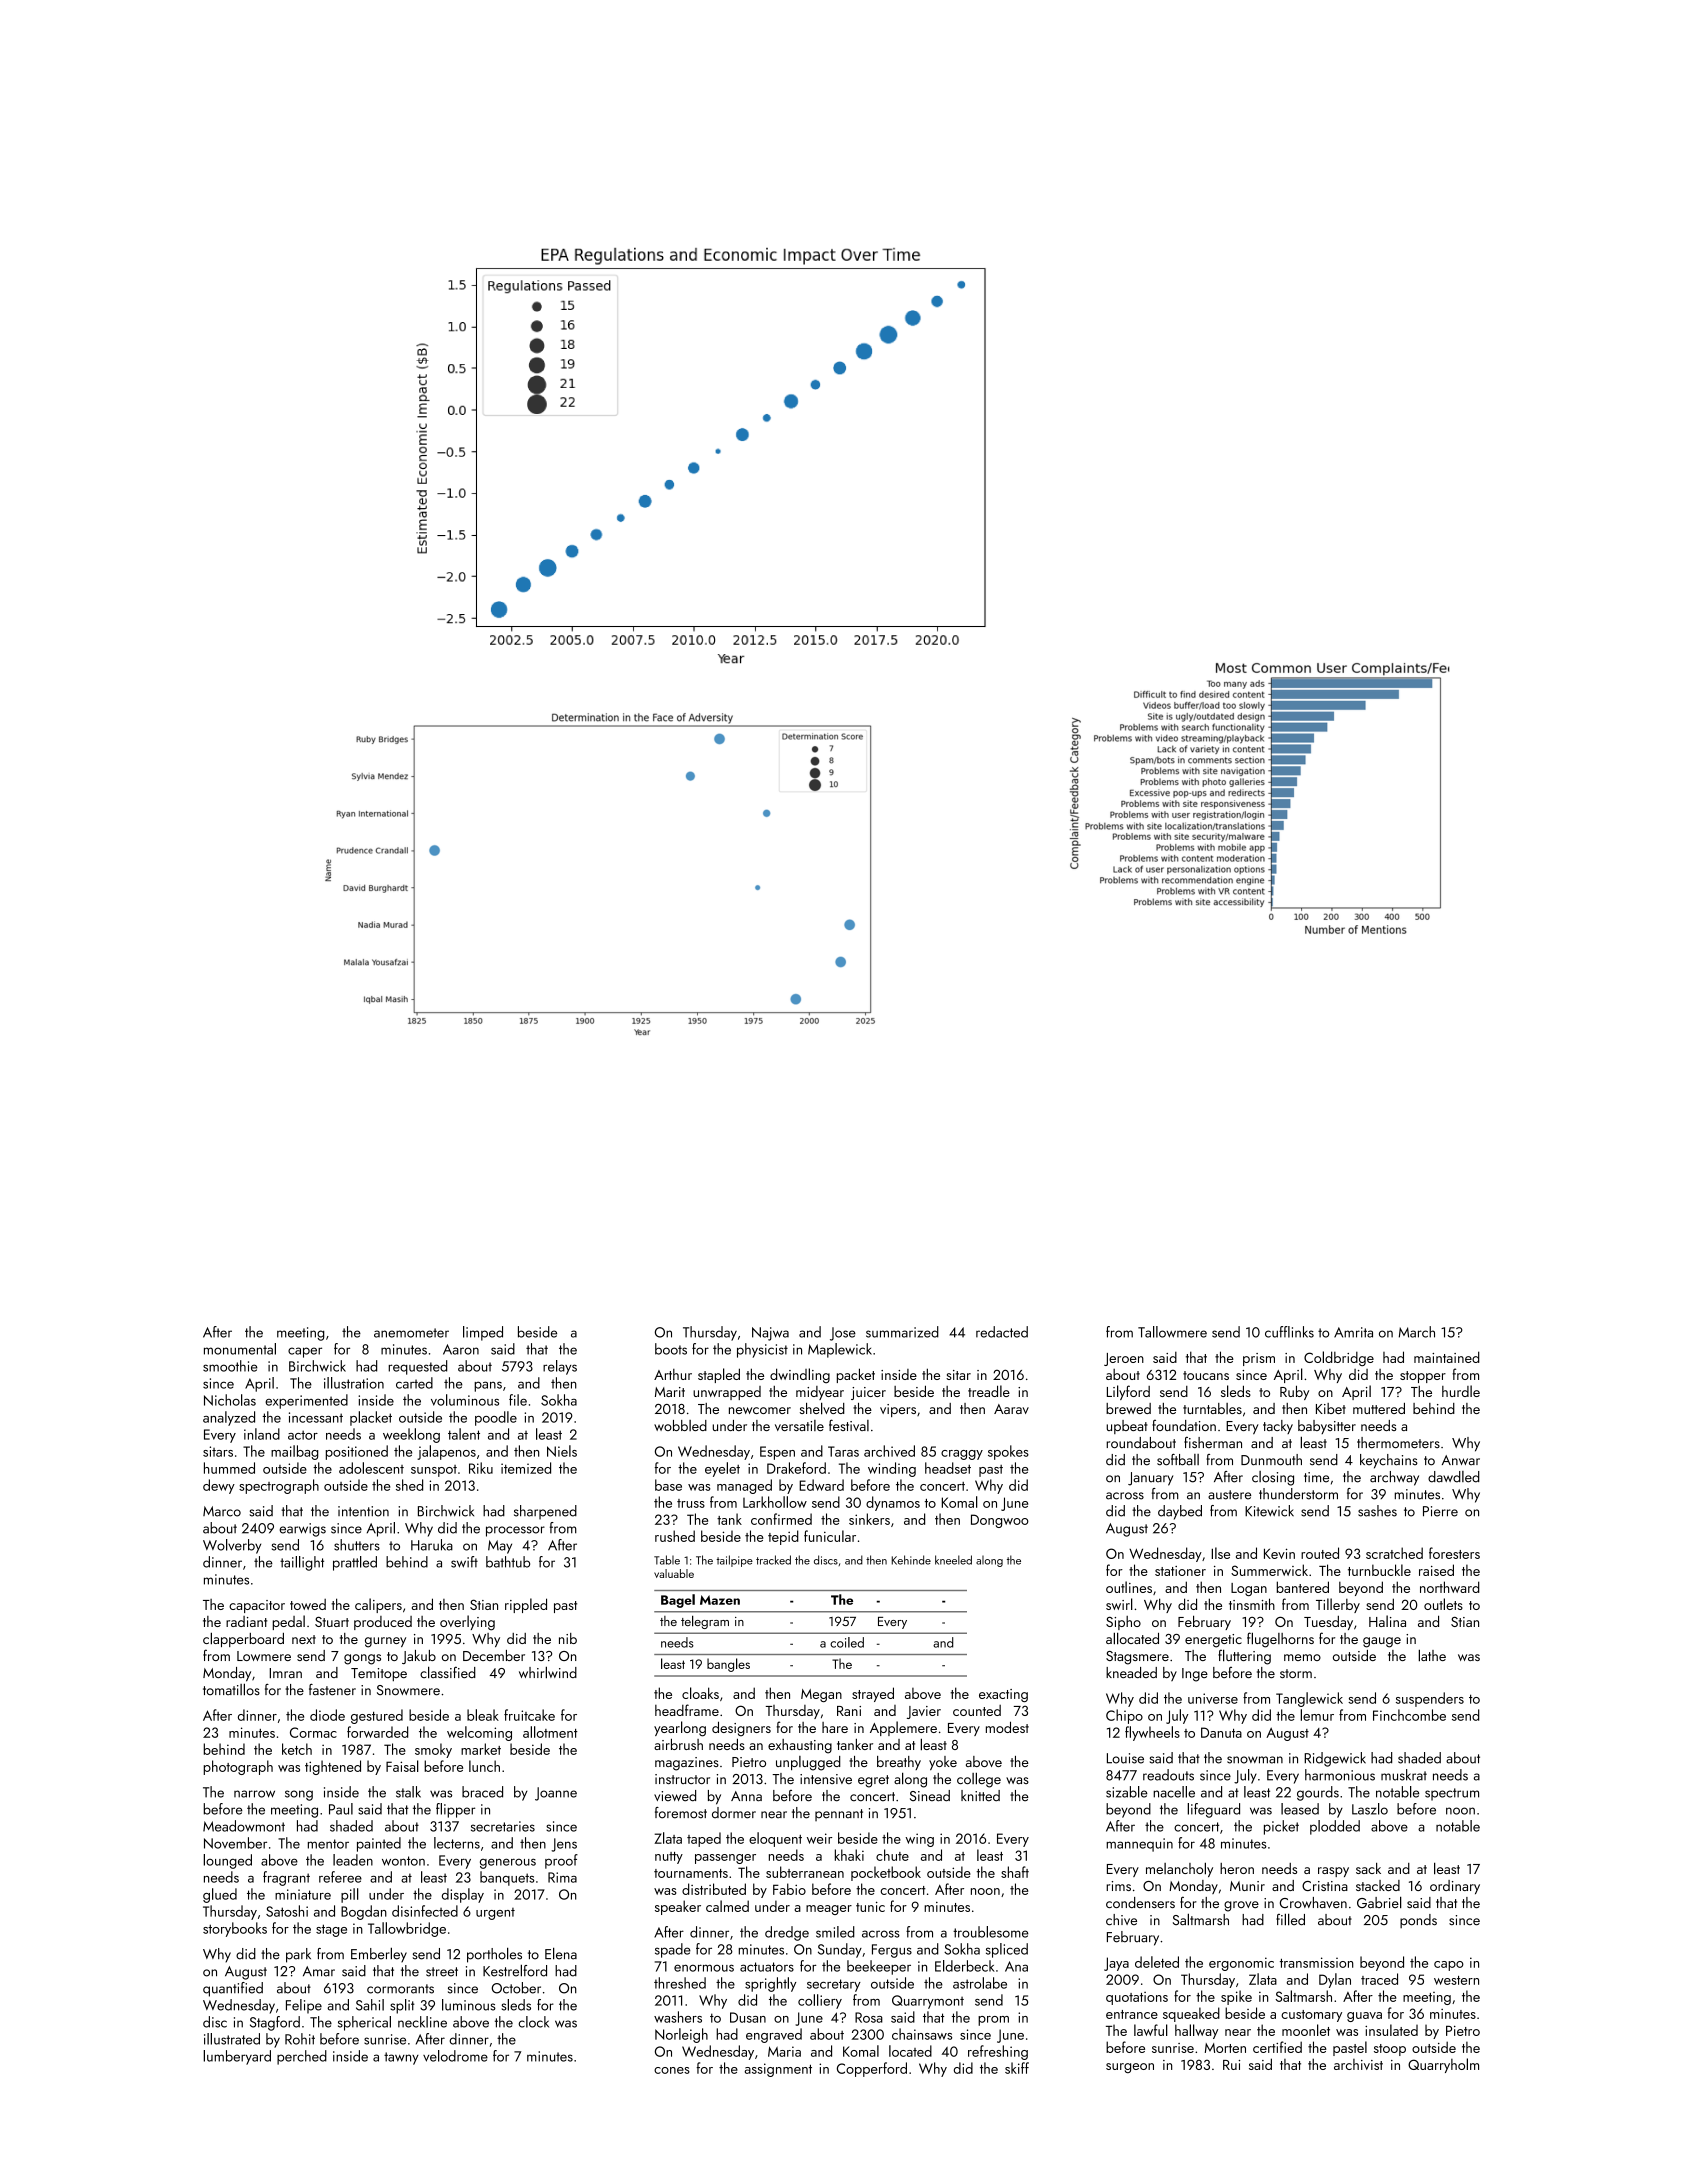 The width and height of the screenshot is (1683, 2178). What do you see at coordinates (770, 1334) in the screenshot?
I see `Najwa` at bounding box center [770, 1334].
